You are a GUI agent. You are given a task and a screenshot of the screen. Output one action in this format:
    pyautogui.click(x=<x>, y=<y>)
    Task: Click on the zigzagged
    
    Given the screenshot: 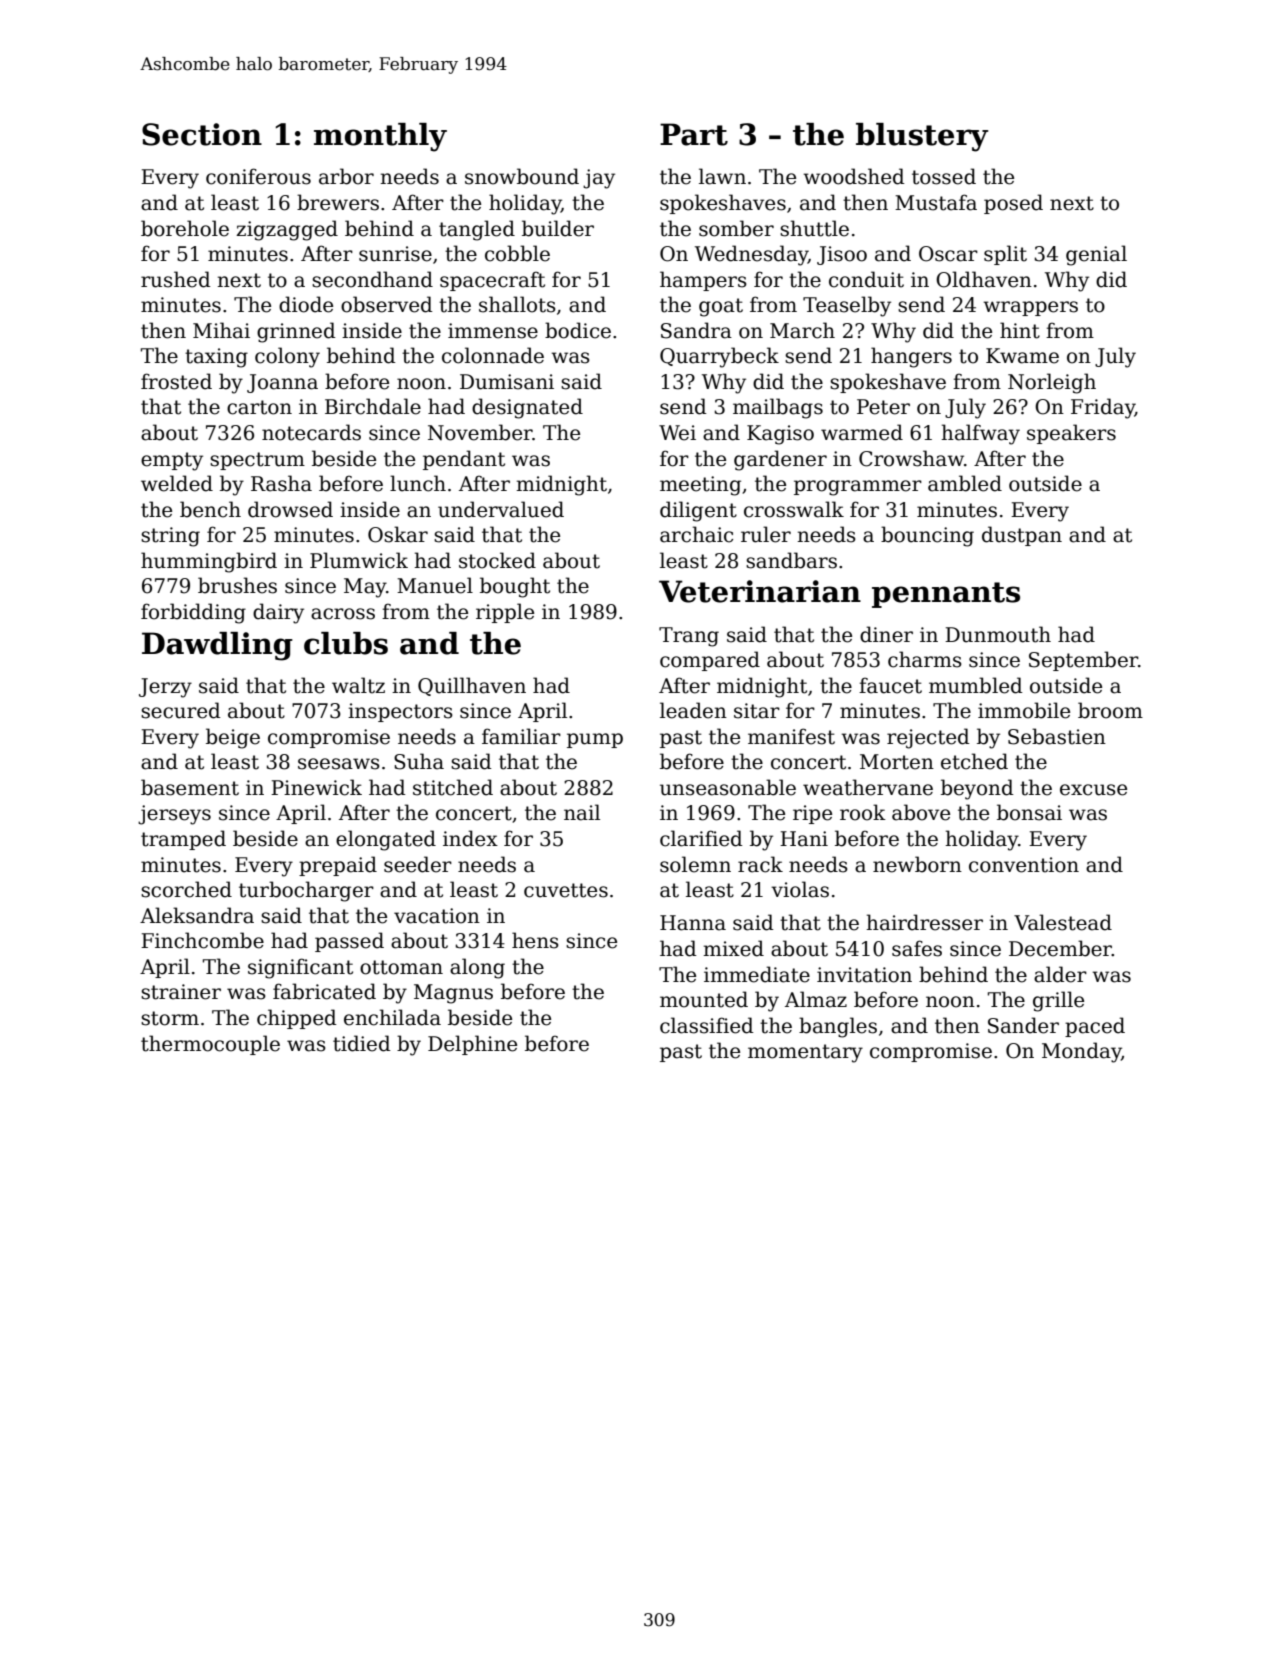 What is the action you would take?
    pyautogui.click(x=287, y=230)
